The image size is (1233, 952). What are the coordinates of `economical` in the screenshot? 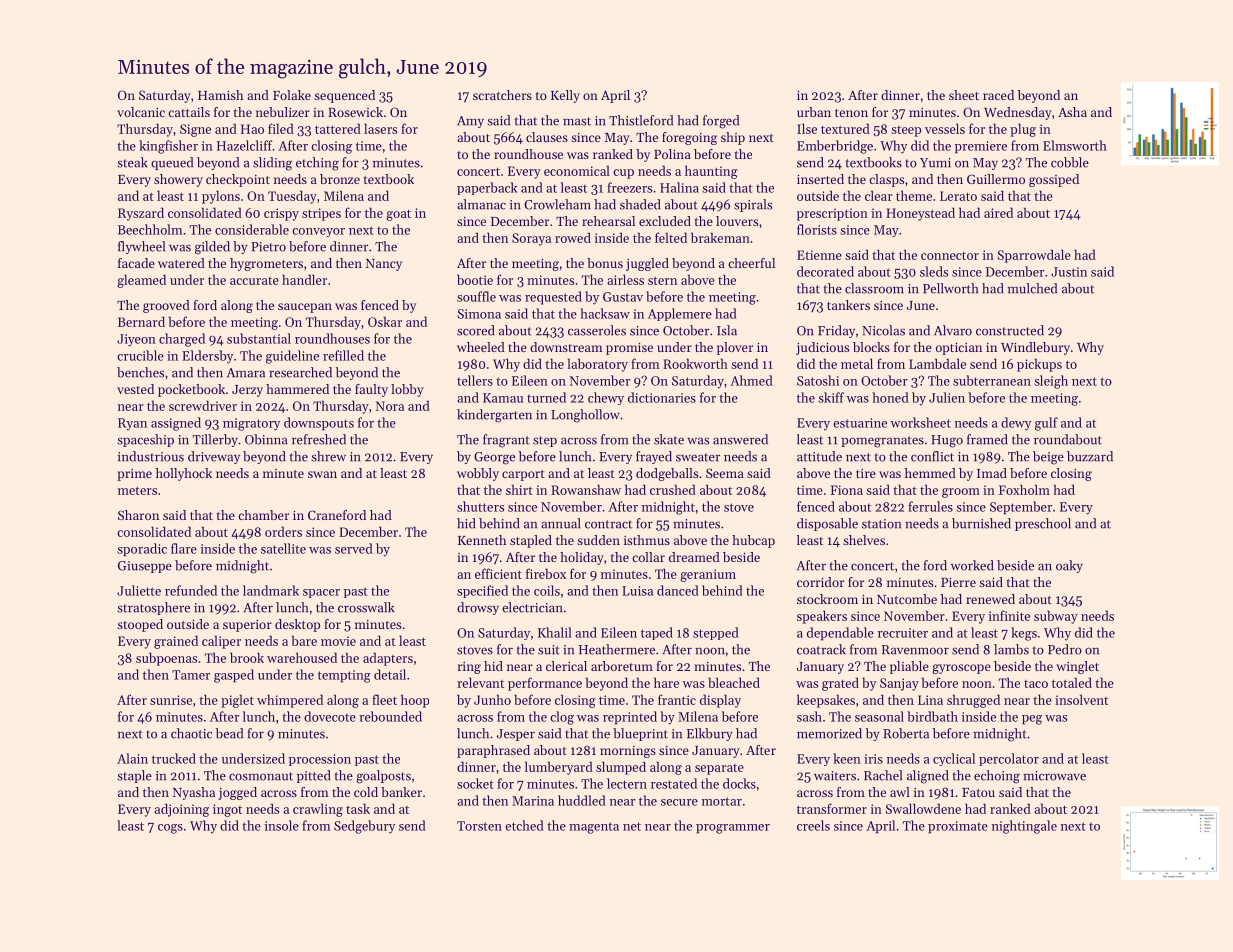 It's located at (577, 170).
